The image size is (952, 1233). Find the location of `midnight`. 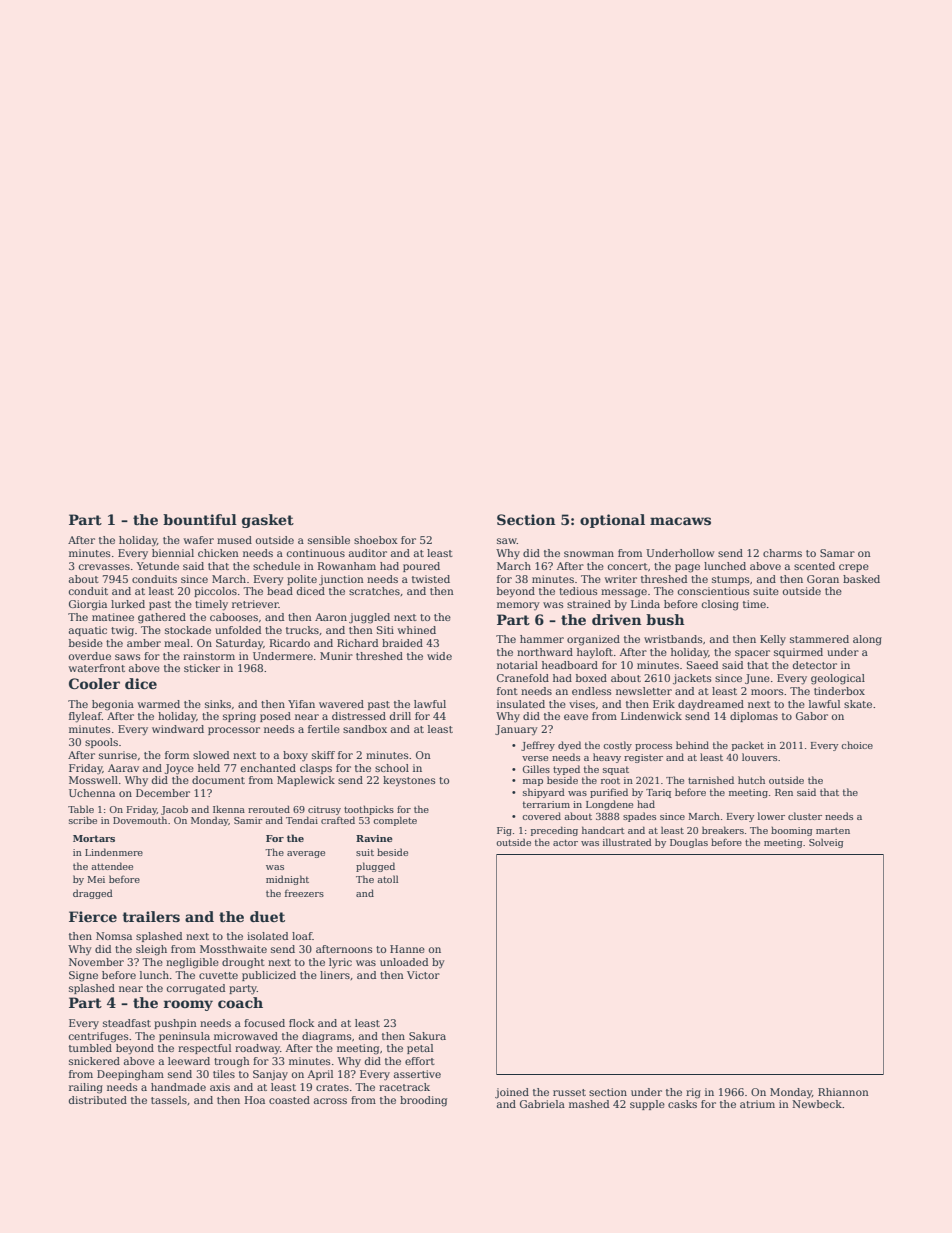

midnight is located at coordinates (287, 880).
